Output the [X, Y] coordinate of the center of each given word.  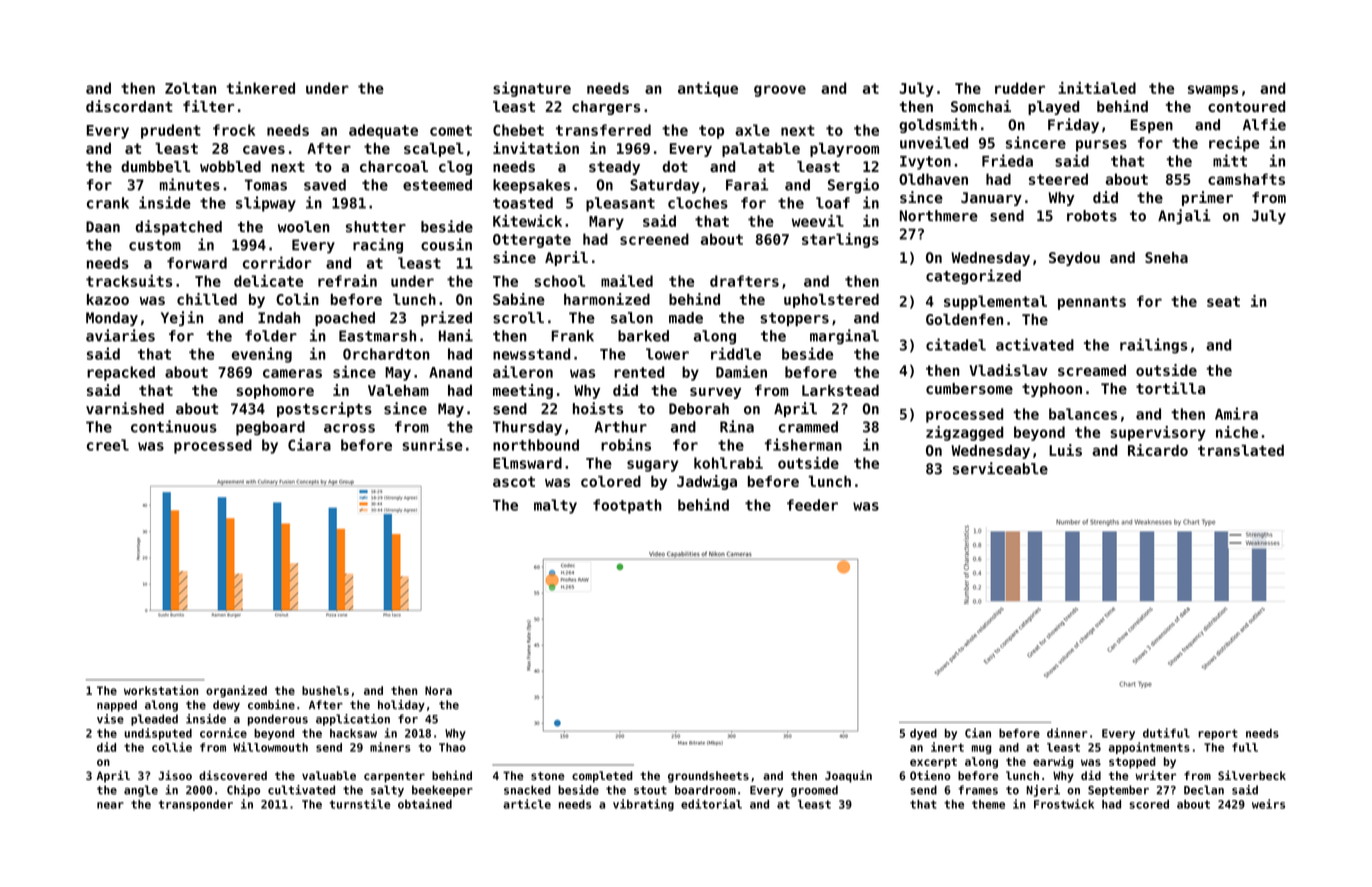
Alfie [1264, 124]
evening [262, 355]
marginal [844, 337]
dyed [923, 734]
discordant [129, 106]
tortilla [1170, 388]
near [110, 805]
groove [780, 91]
